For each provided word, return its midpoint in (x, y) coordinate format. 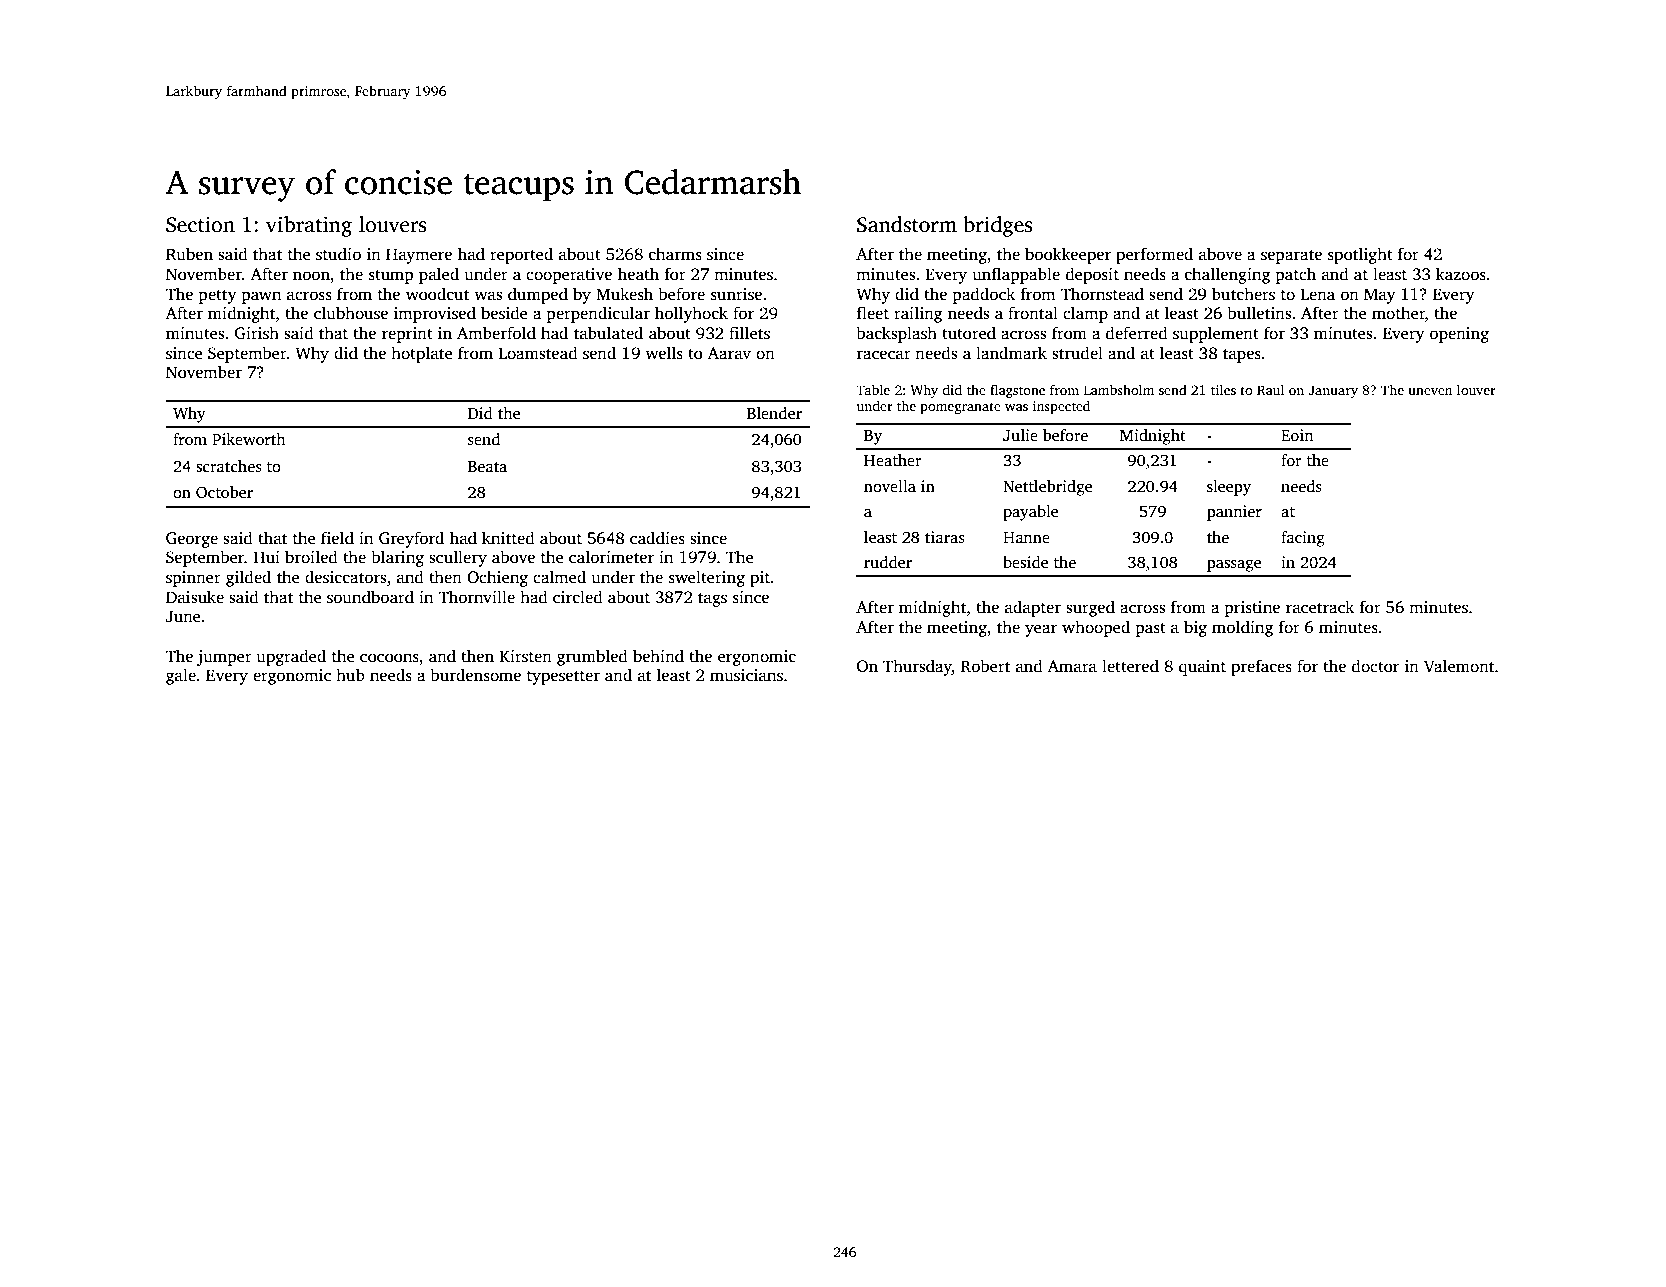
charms (675, 254)
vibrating (309, 226)
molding (1242, 628)
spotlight (1360, 255)
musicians (746, 675)
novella (890, 486)
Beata (487, 466)
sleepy (1229, 488)
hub (350, 674)
